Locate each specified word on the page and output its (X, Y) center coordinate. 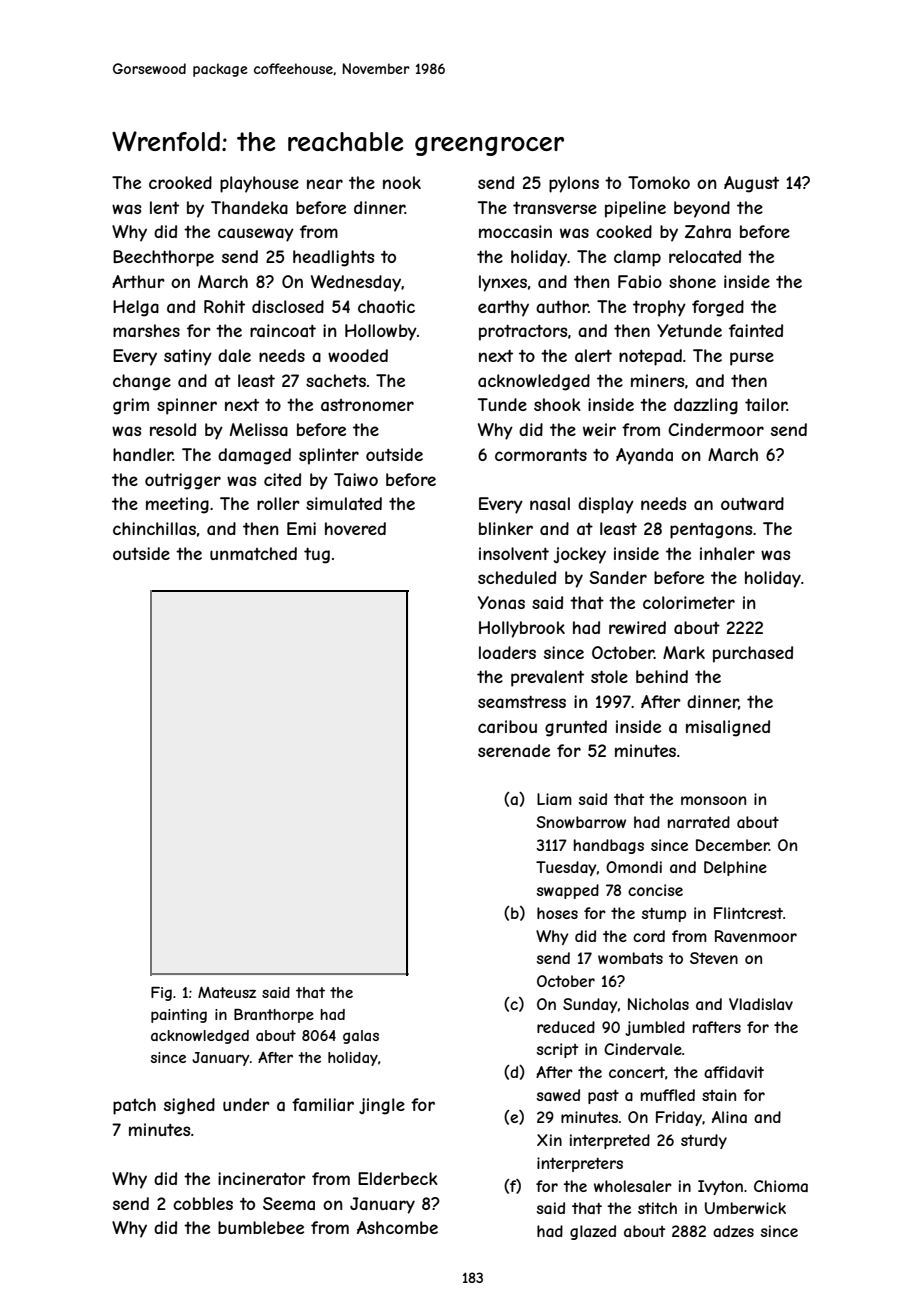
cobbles (203, 1203)
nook (402, 182)
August (751, 184)
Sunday (590, 1005)
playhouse (259, 184)
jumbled (655, 1028)
